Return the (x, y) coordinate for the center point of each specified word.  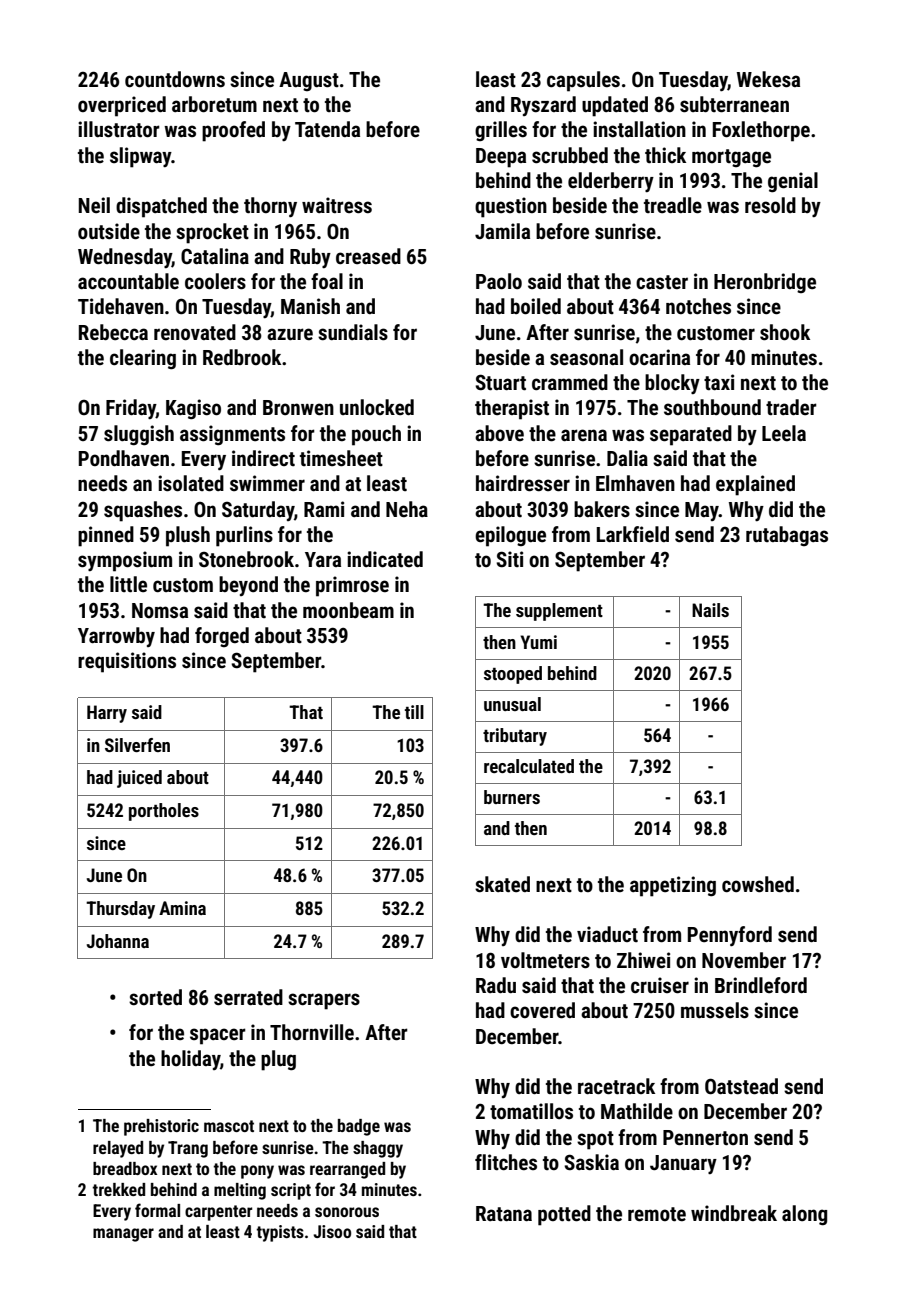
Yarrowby (116, 637)
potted (564, 1215)
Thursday (120, 910)
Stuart (500, 382)
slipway (141, 157)
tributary (515, 737)
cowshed (758, 884)
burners (512, 797)
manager (123, 1235)
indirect (263, 458)
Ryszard (543, 106)
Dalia (627, 458)
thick (665, 155)
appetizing (673, 886)
